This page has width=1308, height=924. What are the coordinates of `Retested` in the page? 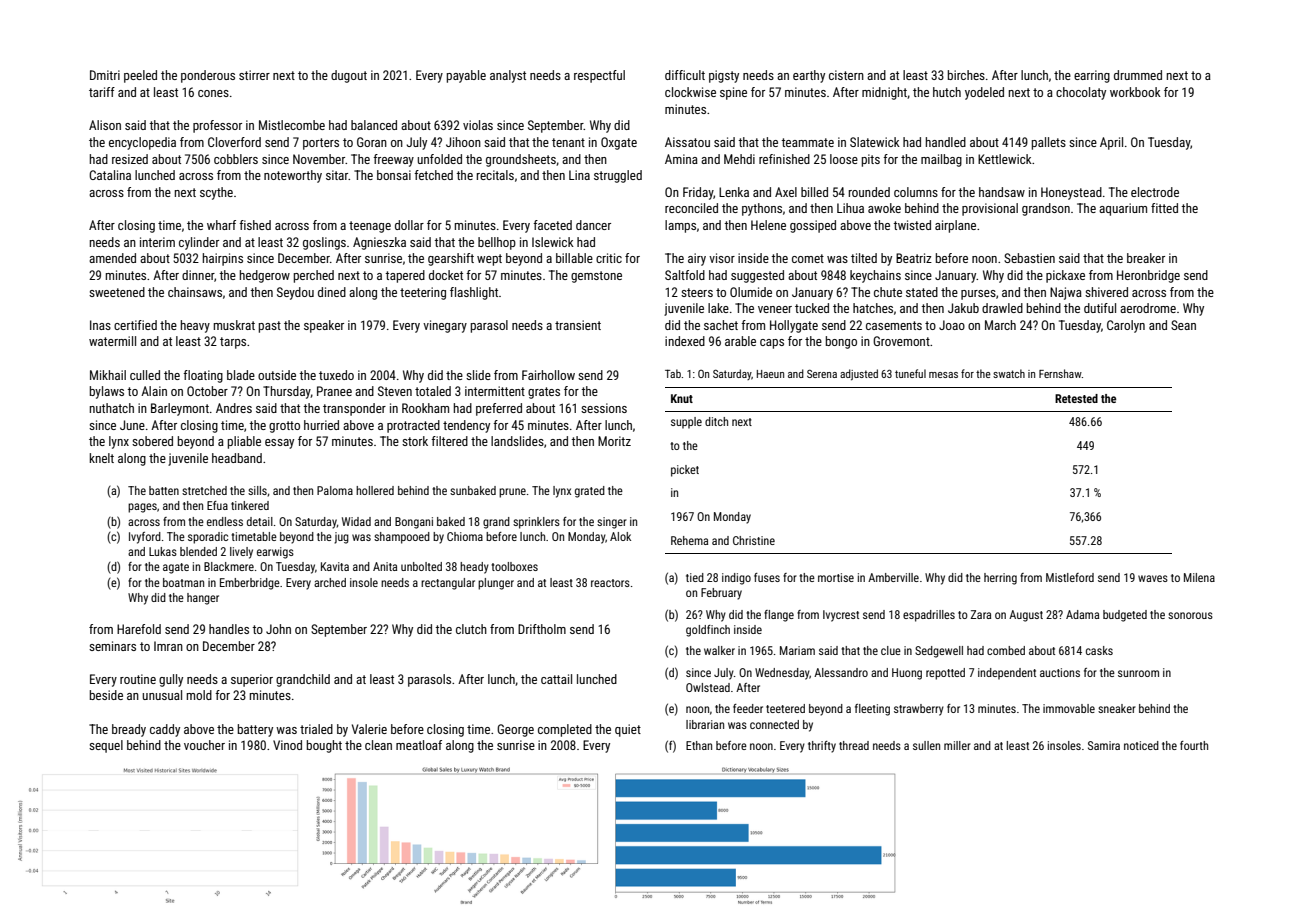 It's located at (1076, 398).
